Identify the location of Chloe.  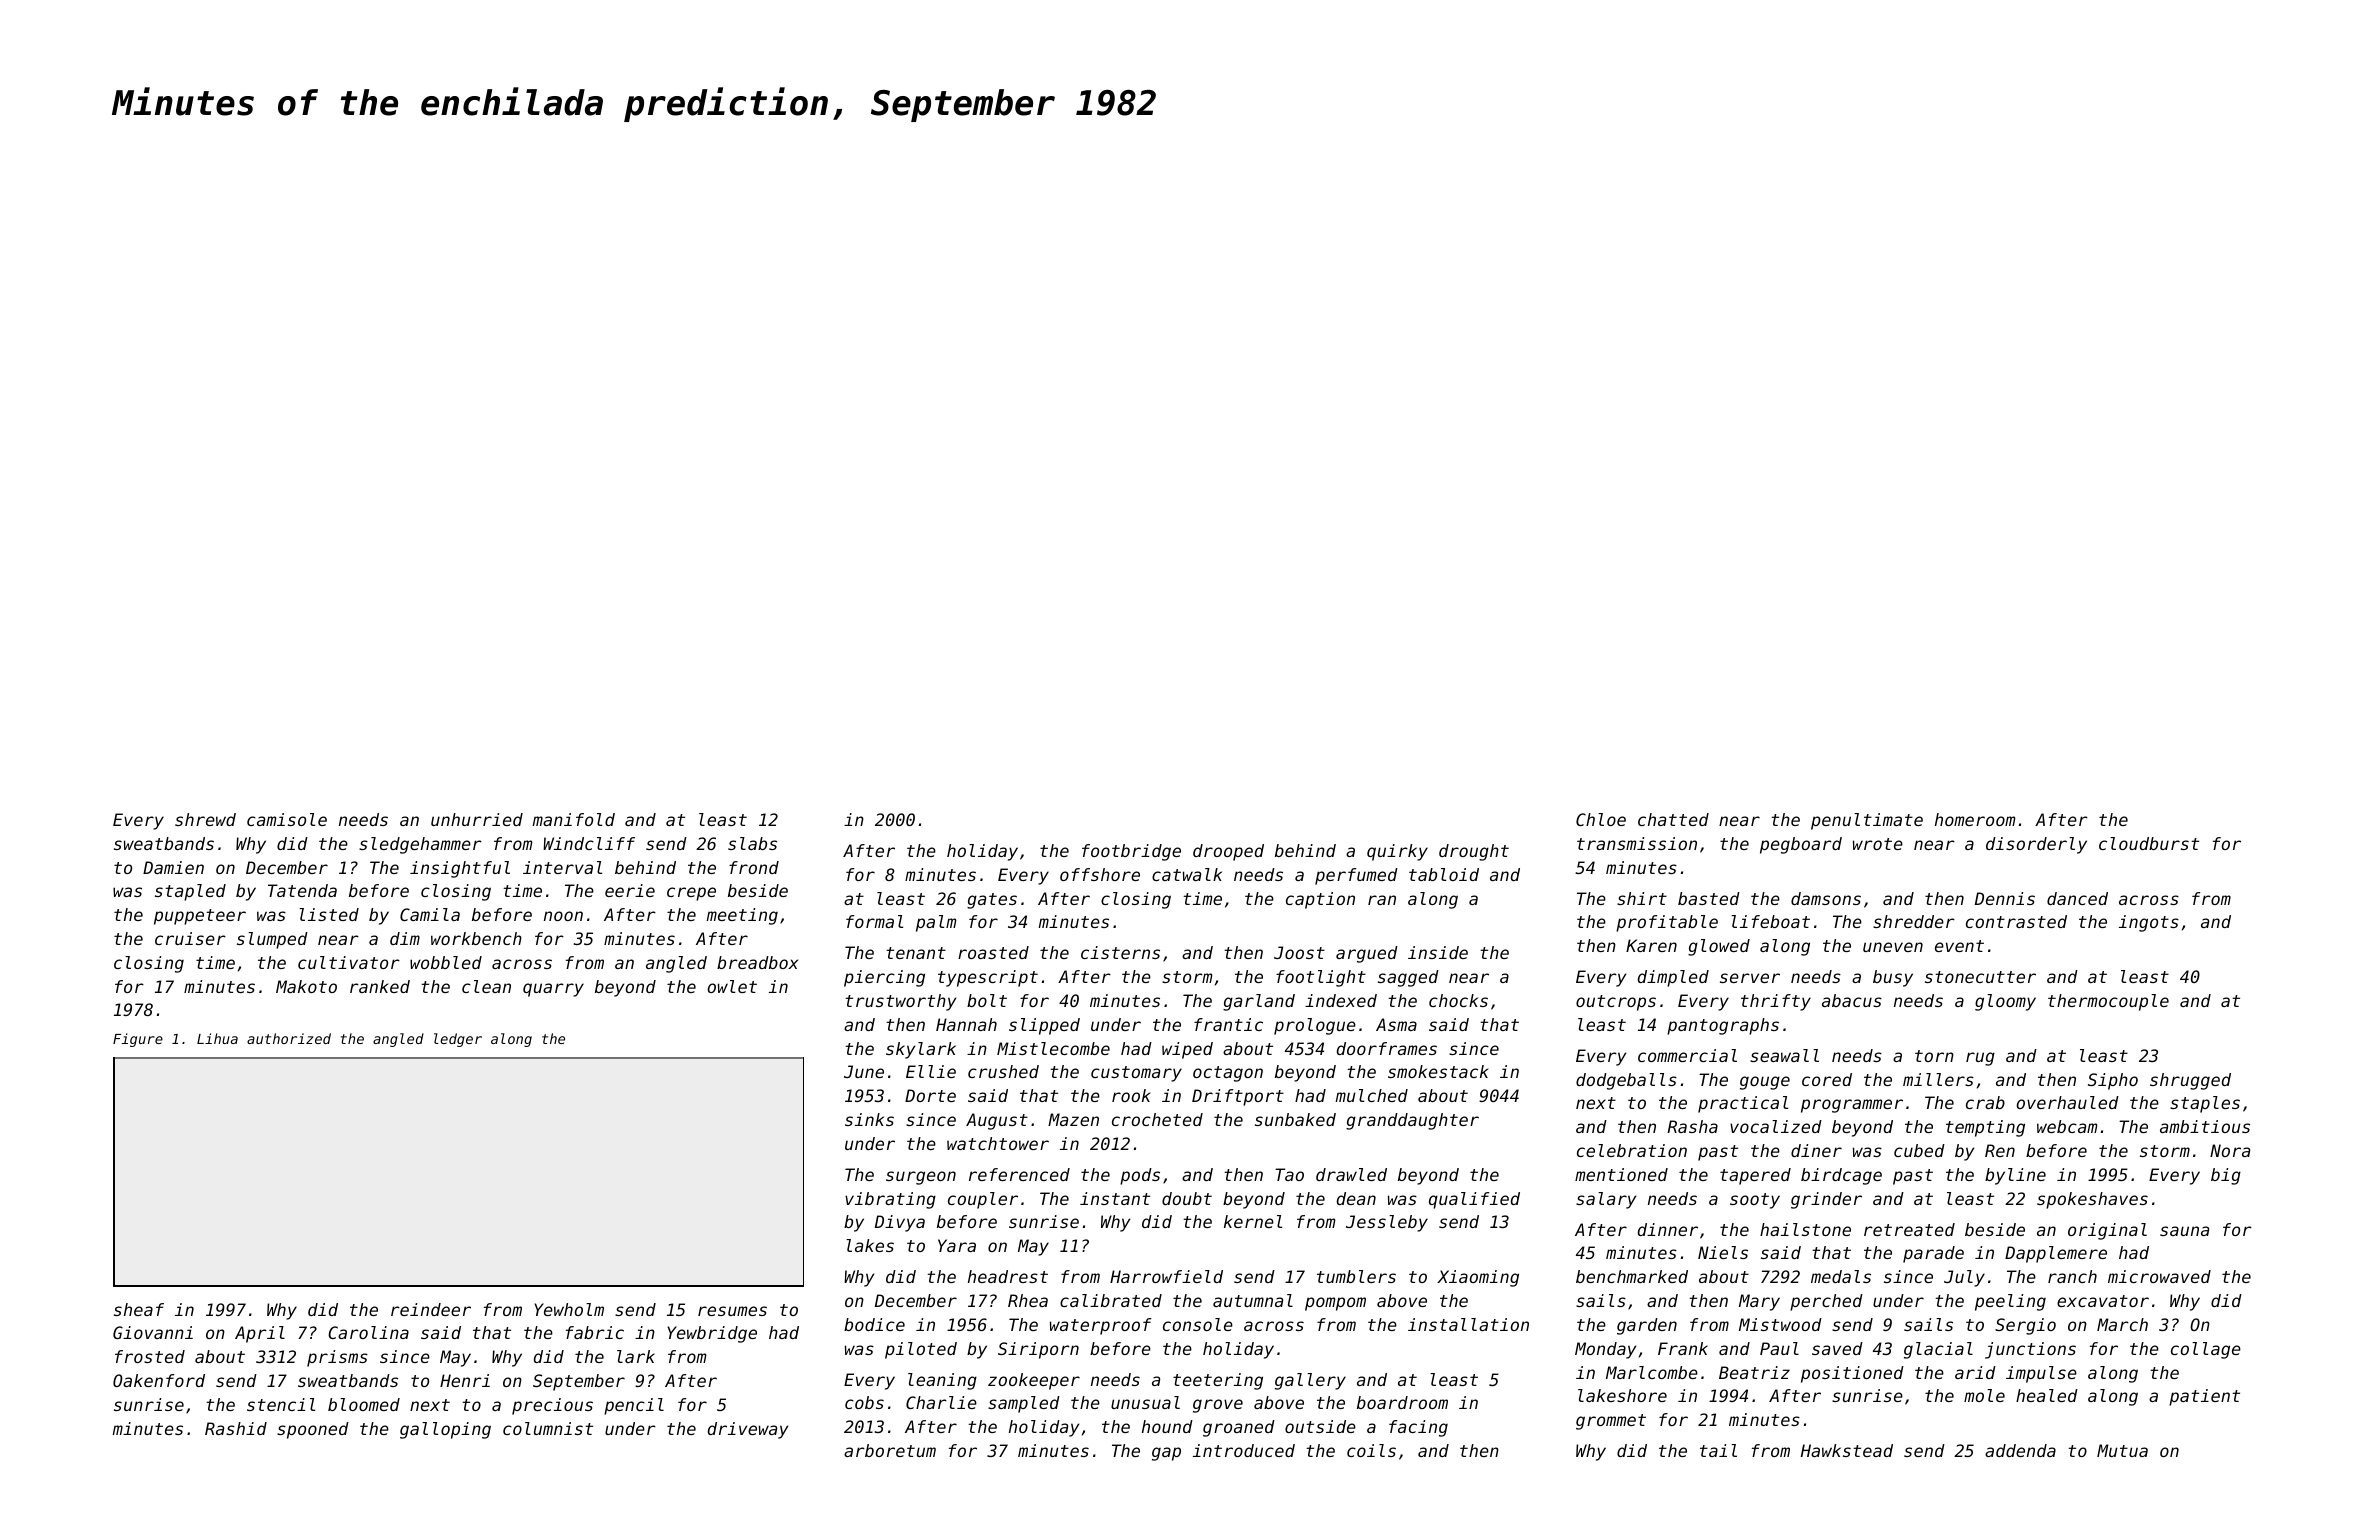
(1601, 819).
